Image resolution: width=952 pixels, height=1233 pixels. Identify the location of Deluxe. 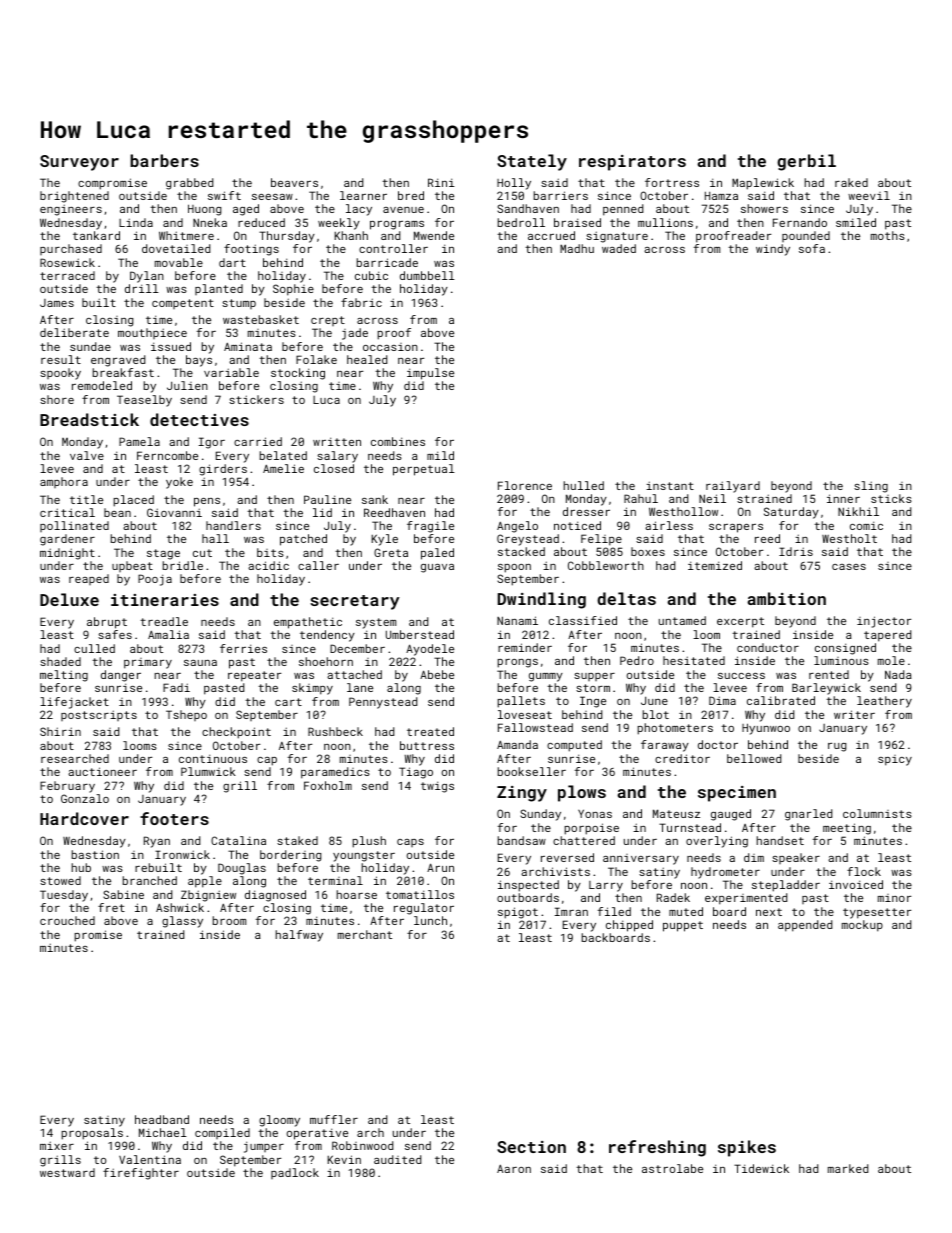
(69, 599).
